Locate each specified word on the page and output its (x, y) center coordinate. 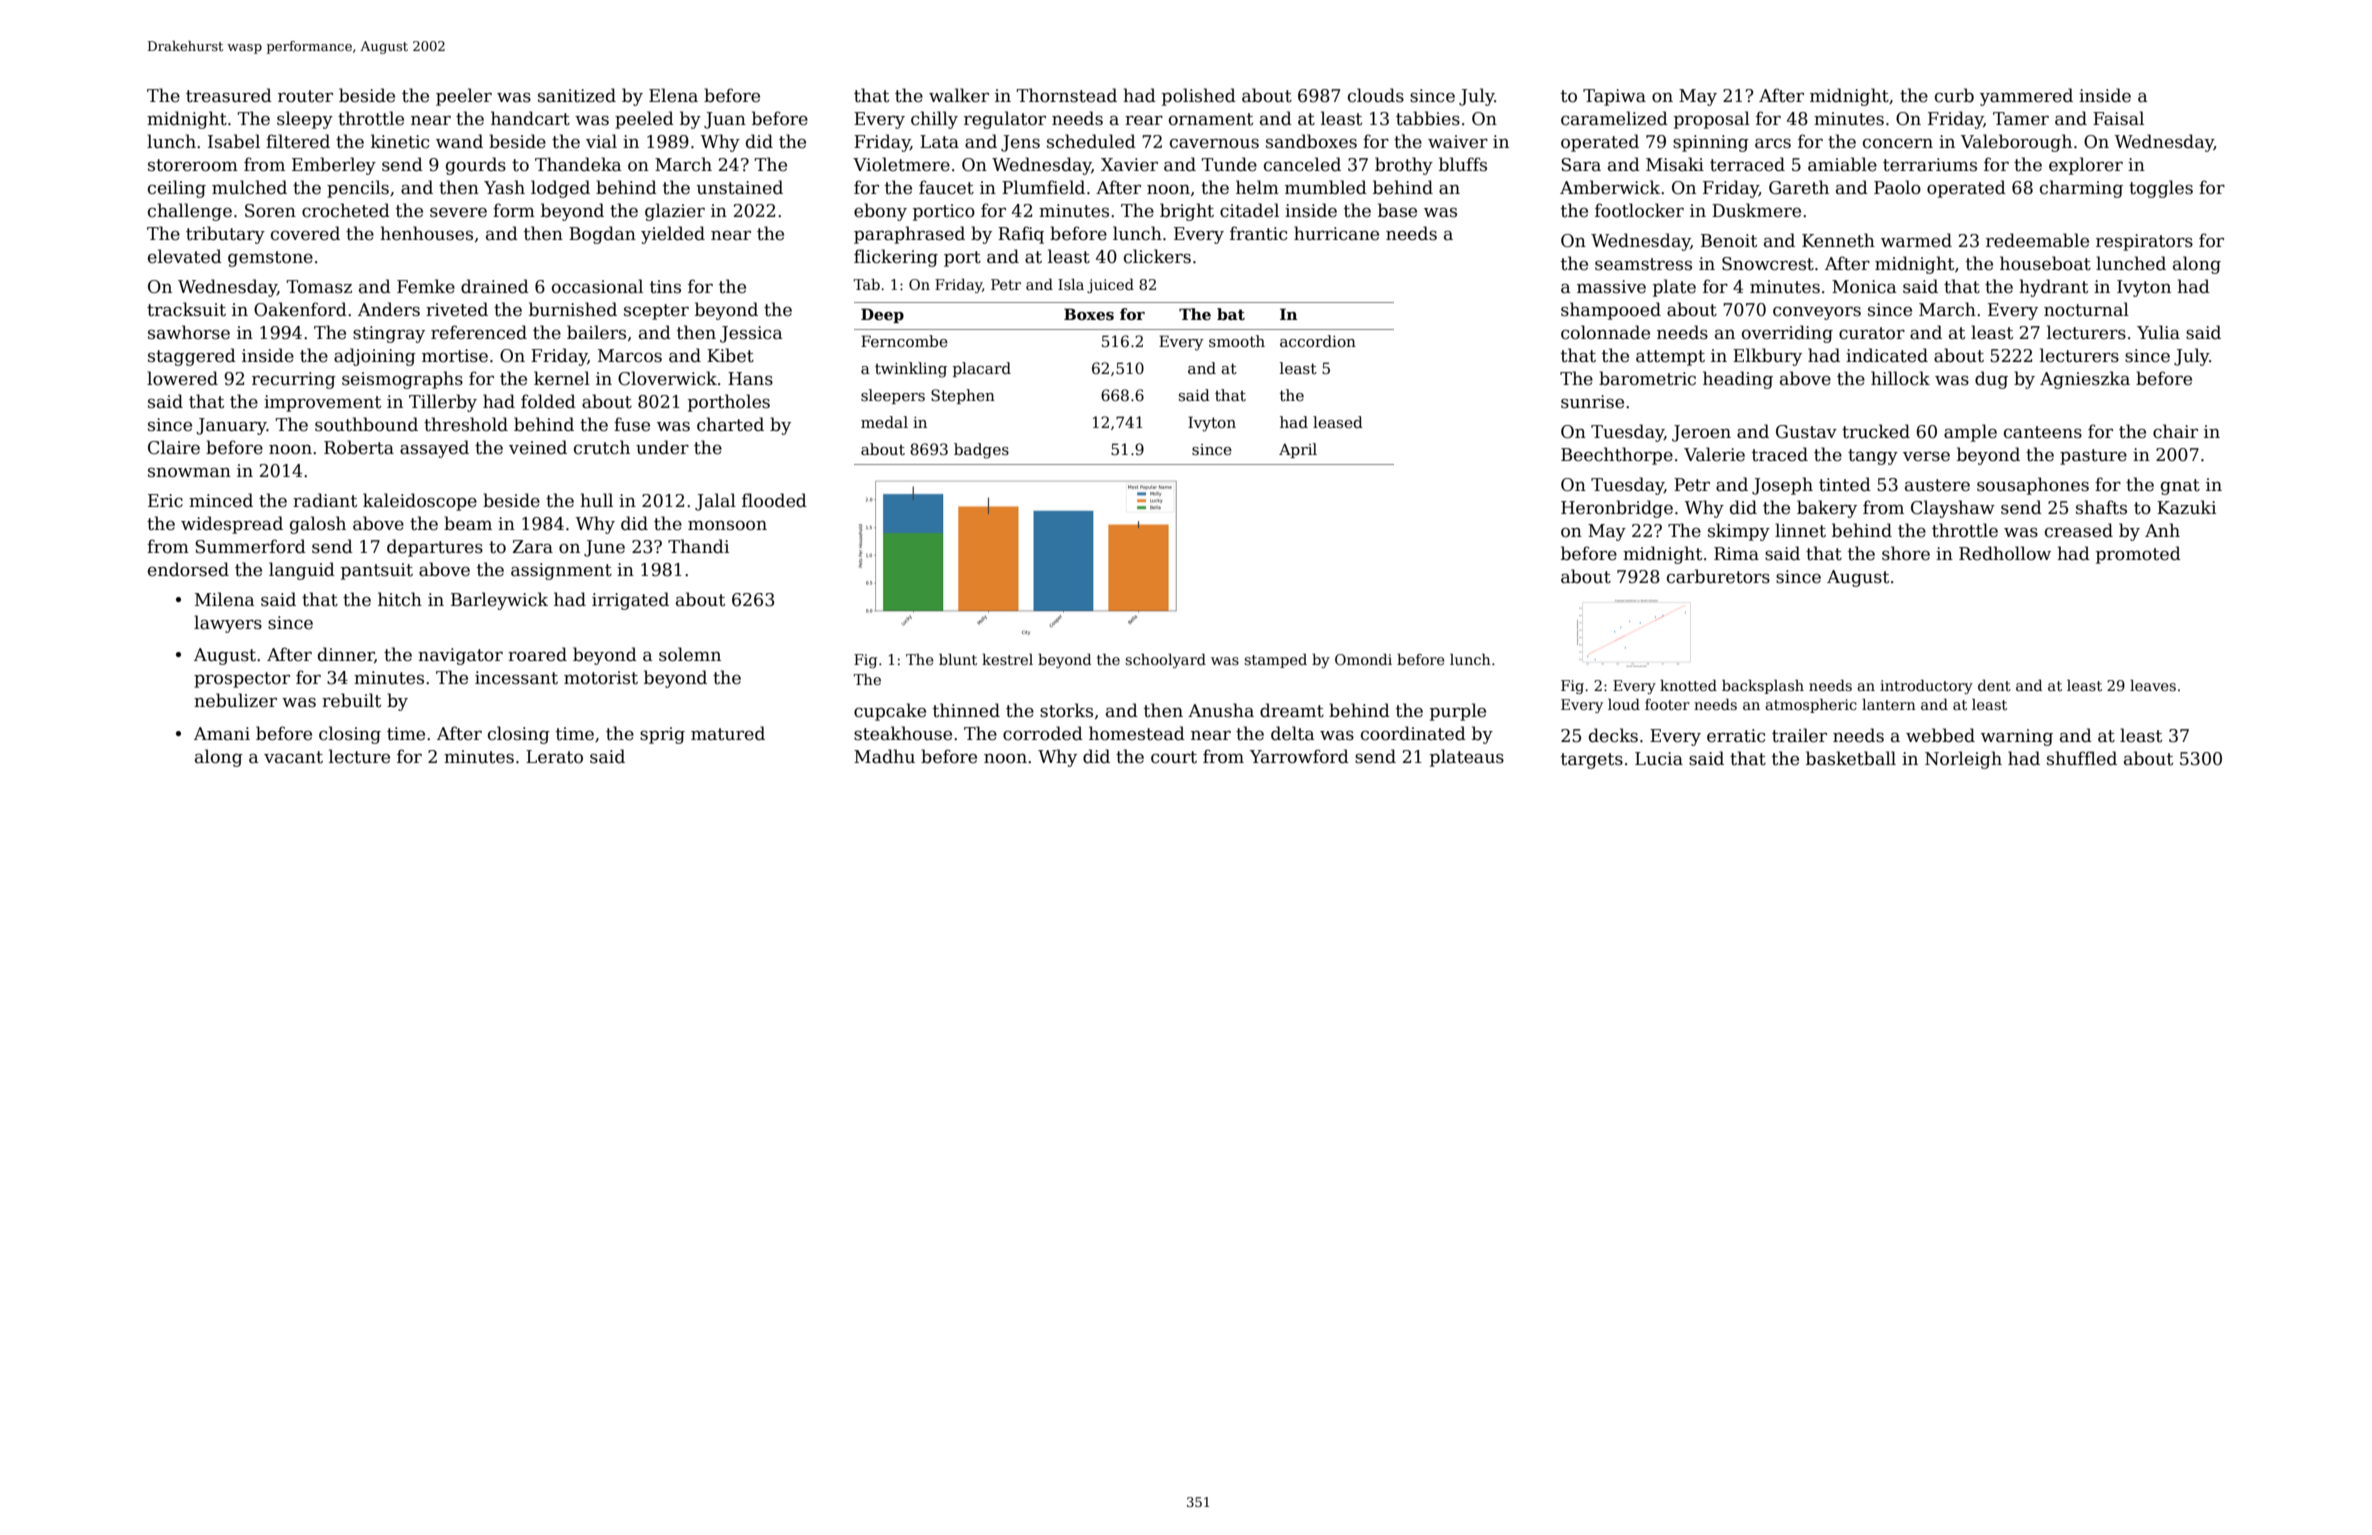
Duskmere (1756, 210)
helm (1257, 187)
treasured (229, 95)
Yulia (2158, 332)
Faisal (2118, 118)
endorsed (188, 569)
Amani (222, 734)
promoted (2138, 555)
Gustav (1806, 432)
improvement (322, 403)
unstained (740, 187)
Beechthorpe (1617, 456)
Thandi (698, 546)
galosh (318, 525)
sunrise (1592, 402)
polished (1199, 97)
